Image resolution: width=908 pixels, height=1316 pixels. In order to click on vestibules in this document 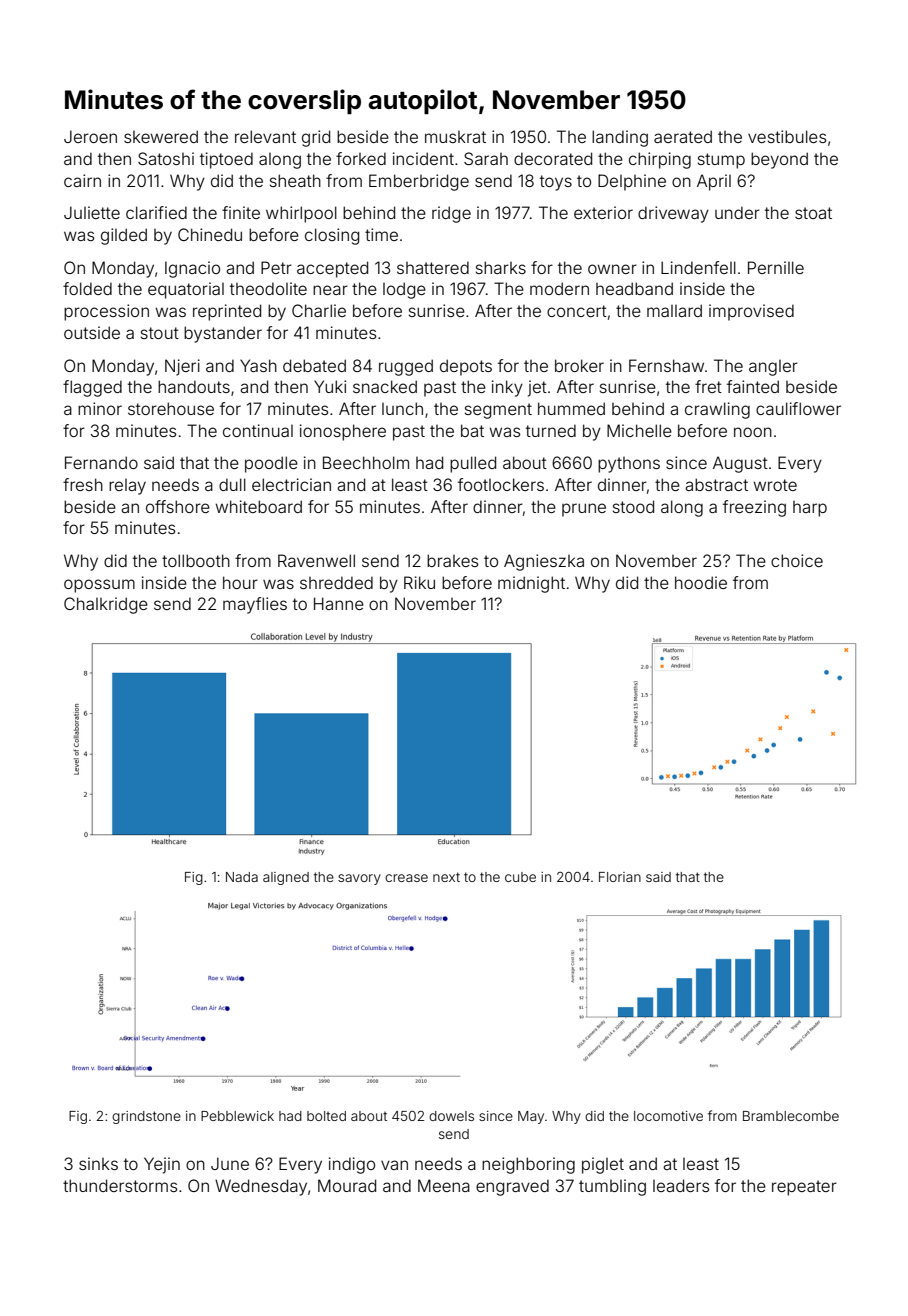, I will do `click(787, 136)`.
